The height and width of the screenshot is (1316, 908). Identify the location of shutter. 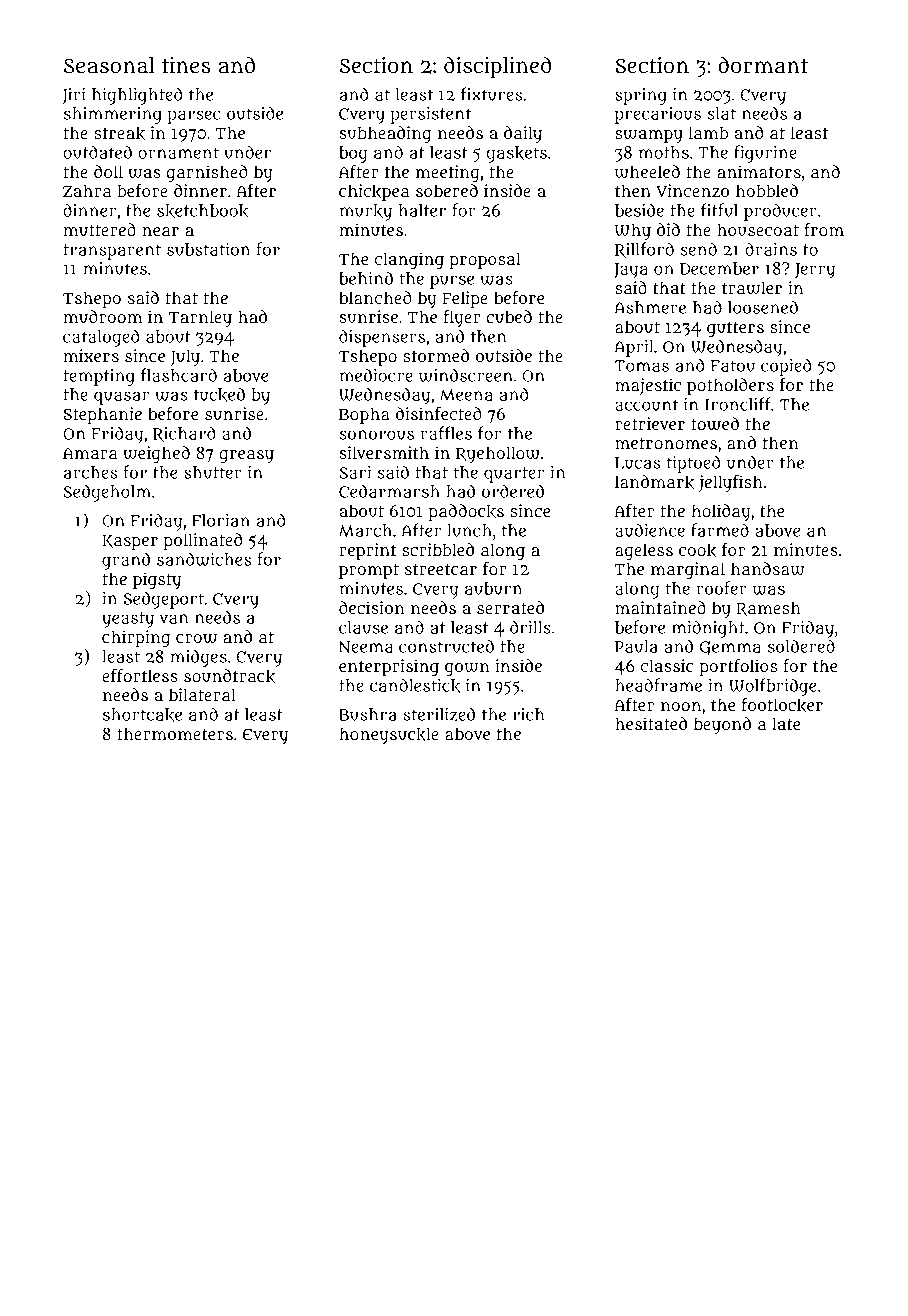
(213, 472).
